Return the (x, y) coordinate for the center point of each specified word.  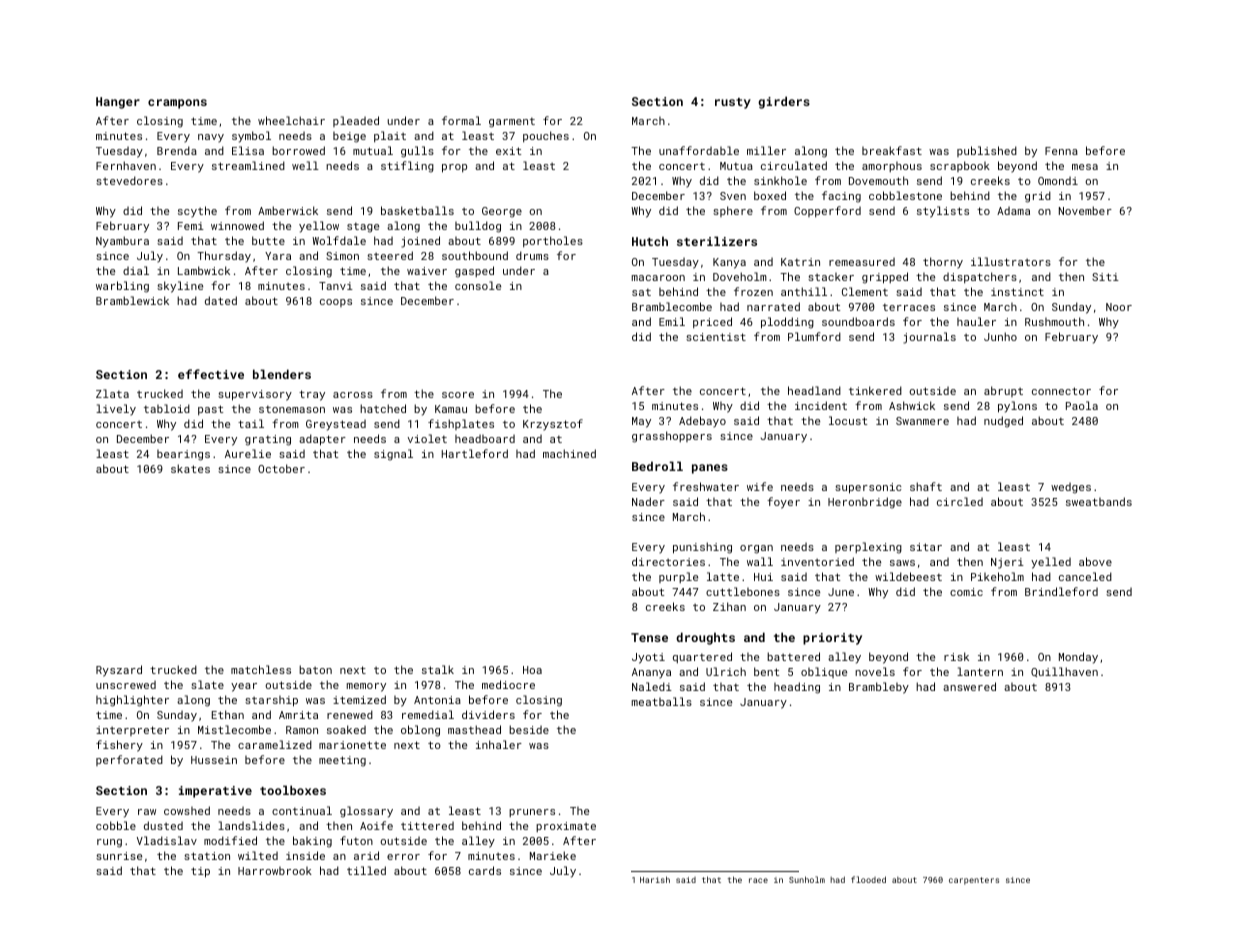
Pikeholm (997, 576)
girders (784, 102)
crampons (177, 104)
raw (147, 812)
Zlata (112, 393)
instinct (1017, 292)
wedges (1071, 488)
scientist (716, 337)
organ (756, 549)
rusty (733, 103)
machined (569, 453)
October (281, 468)
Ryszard (119, 671)
